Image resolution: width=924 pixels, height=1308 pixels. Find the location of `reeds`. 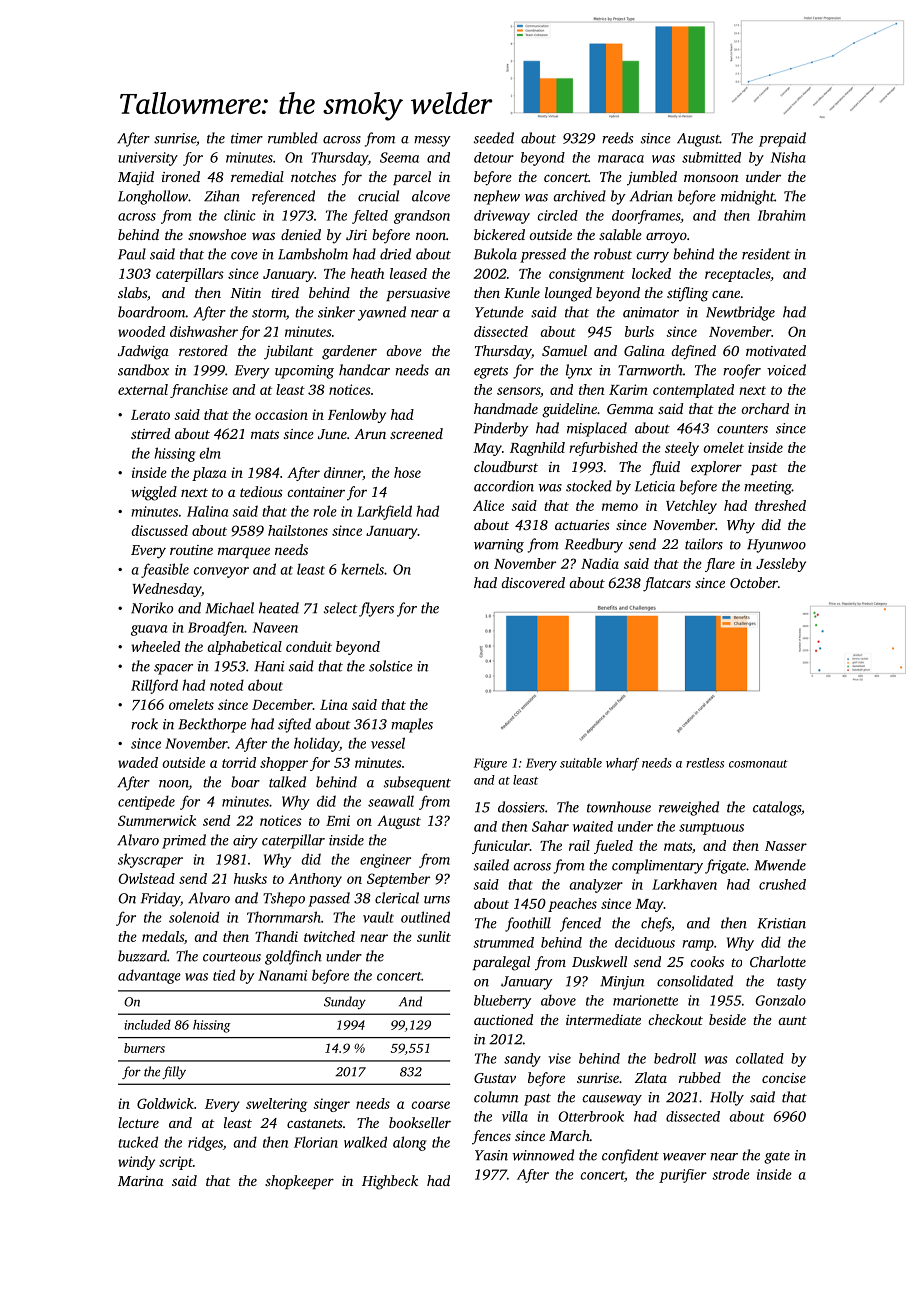

reeds is located at coordinates (617, 138).
